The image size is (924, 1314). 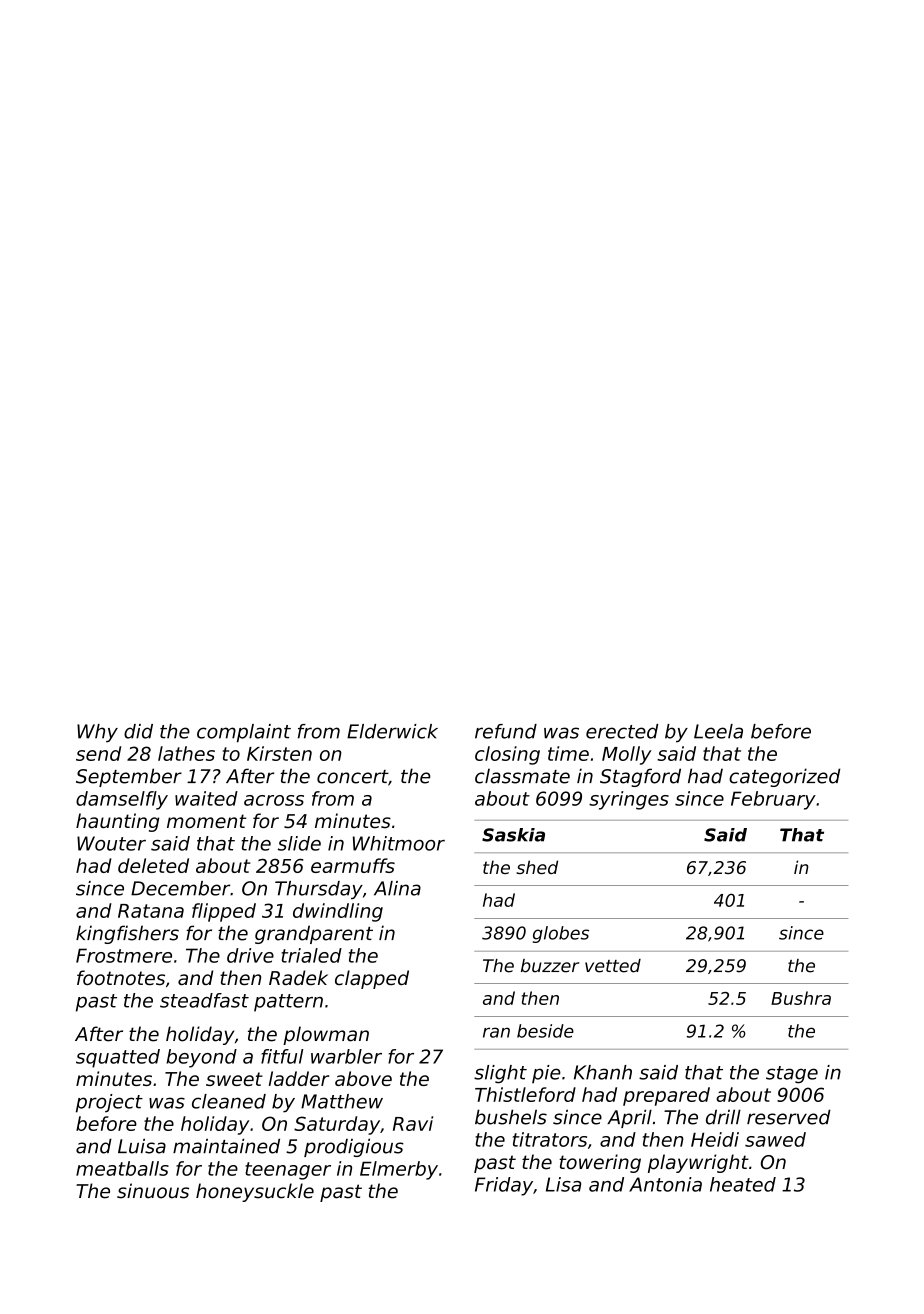 I want to click on steadfast, so click(x=204, y=1000).
